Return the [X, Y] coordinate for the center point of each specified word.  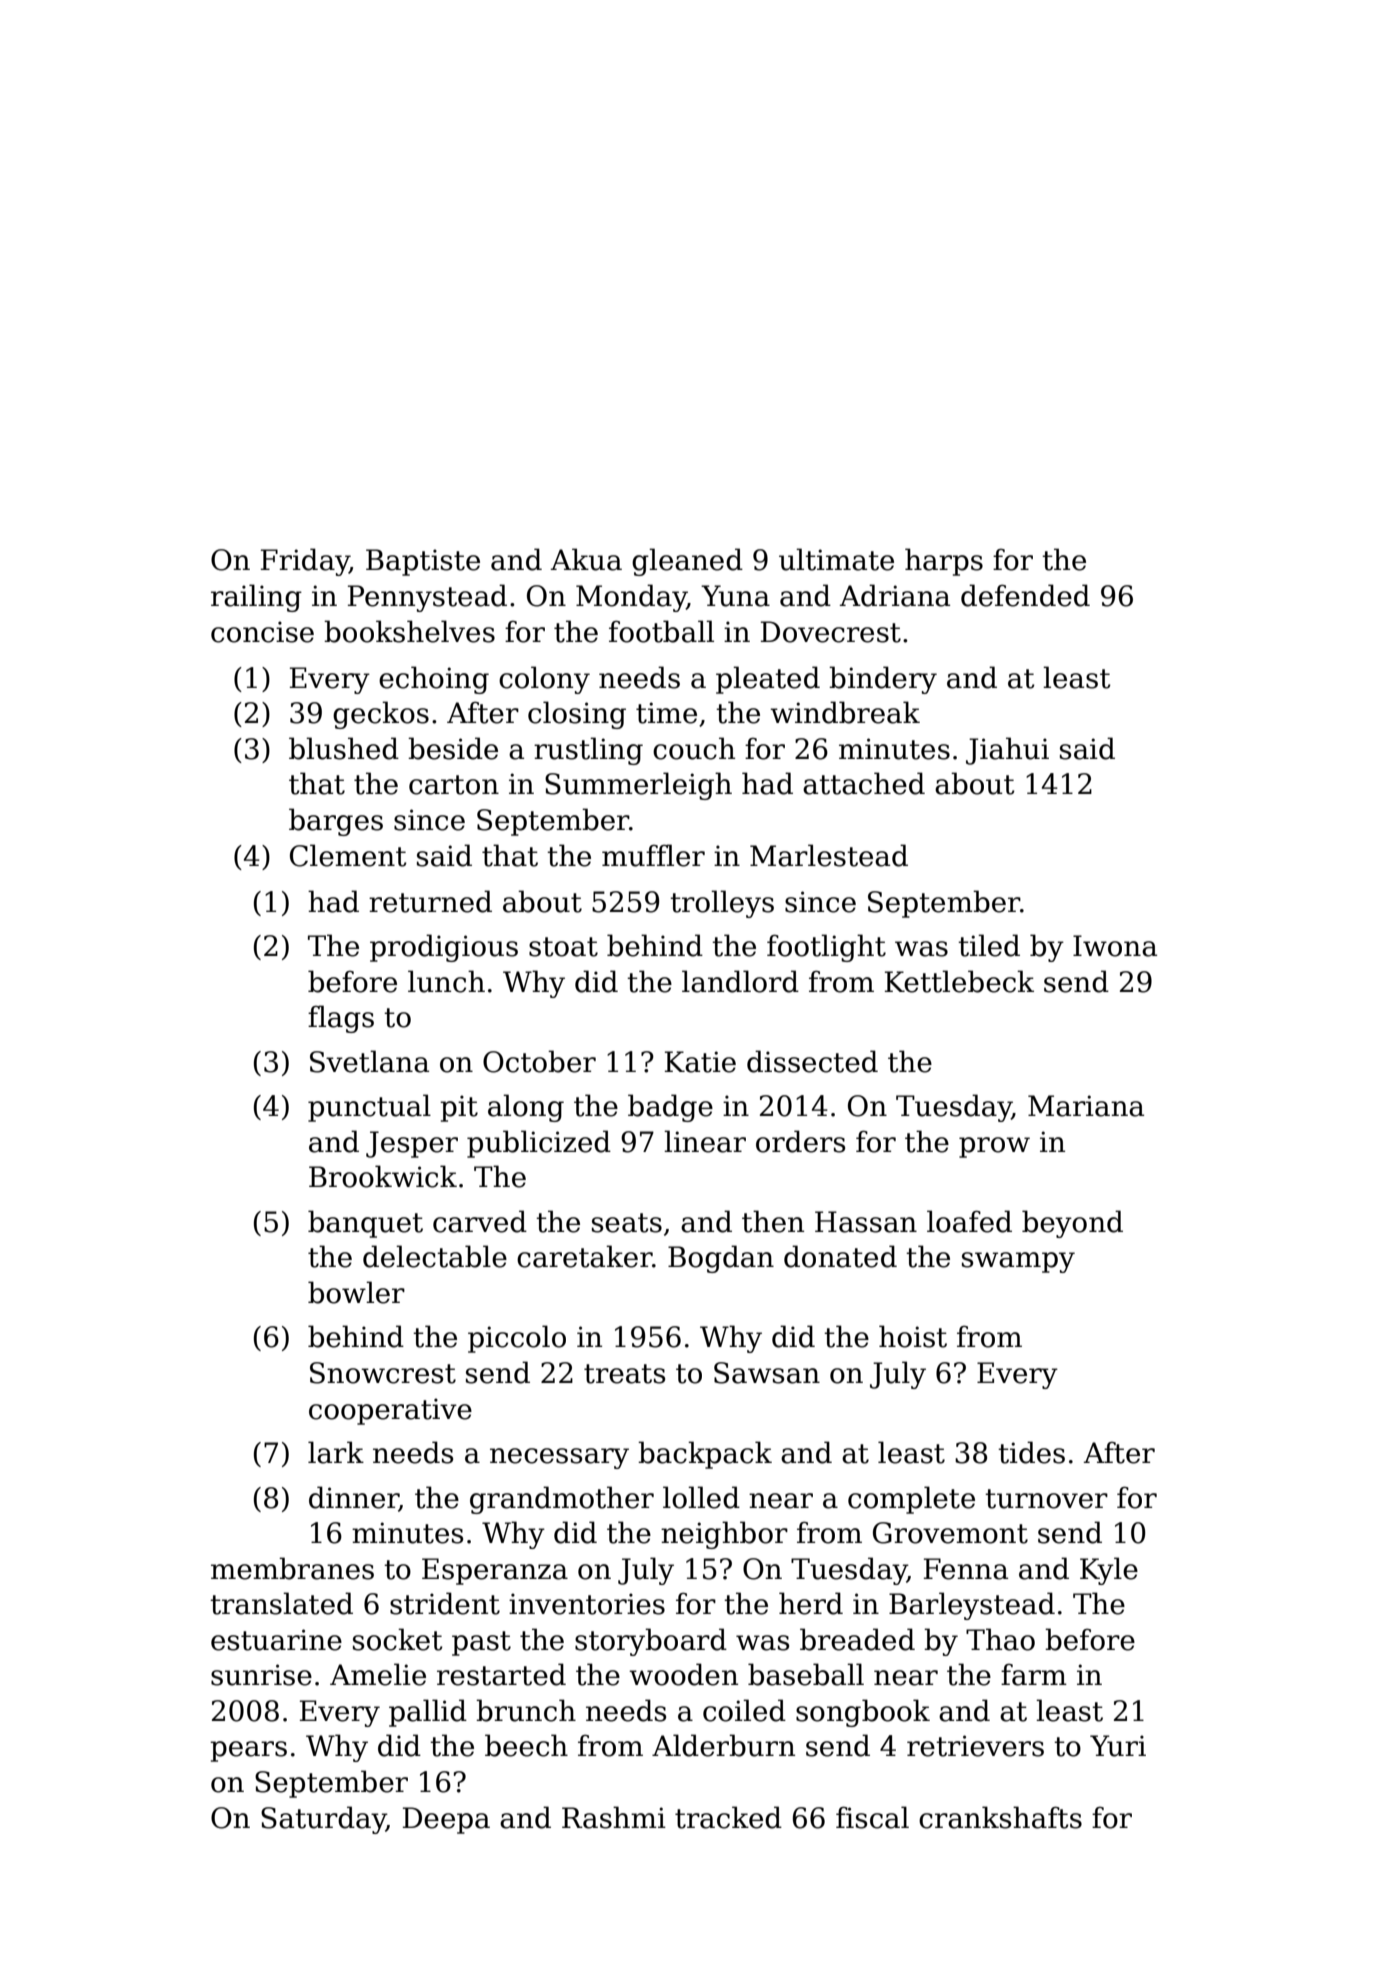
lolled [701, 1497]
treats [624, 1374]
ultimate [836, 559]
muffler [653, 855]
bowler [356, 1292]
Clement [348, 855]
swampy [1018, 1262]
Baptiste [423, 562]
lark [336, 1452]
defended [1025, 595]
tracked [728, 1817]
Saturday [323, 1820]
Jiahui [1007, 751]
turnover [1046, 1499]
